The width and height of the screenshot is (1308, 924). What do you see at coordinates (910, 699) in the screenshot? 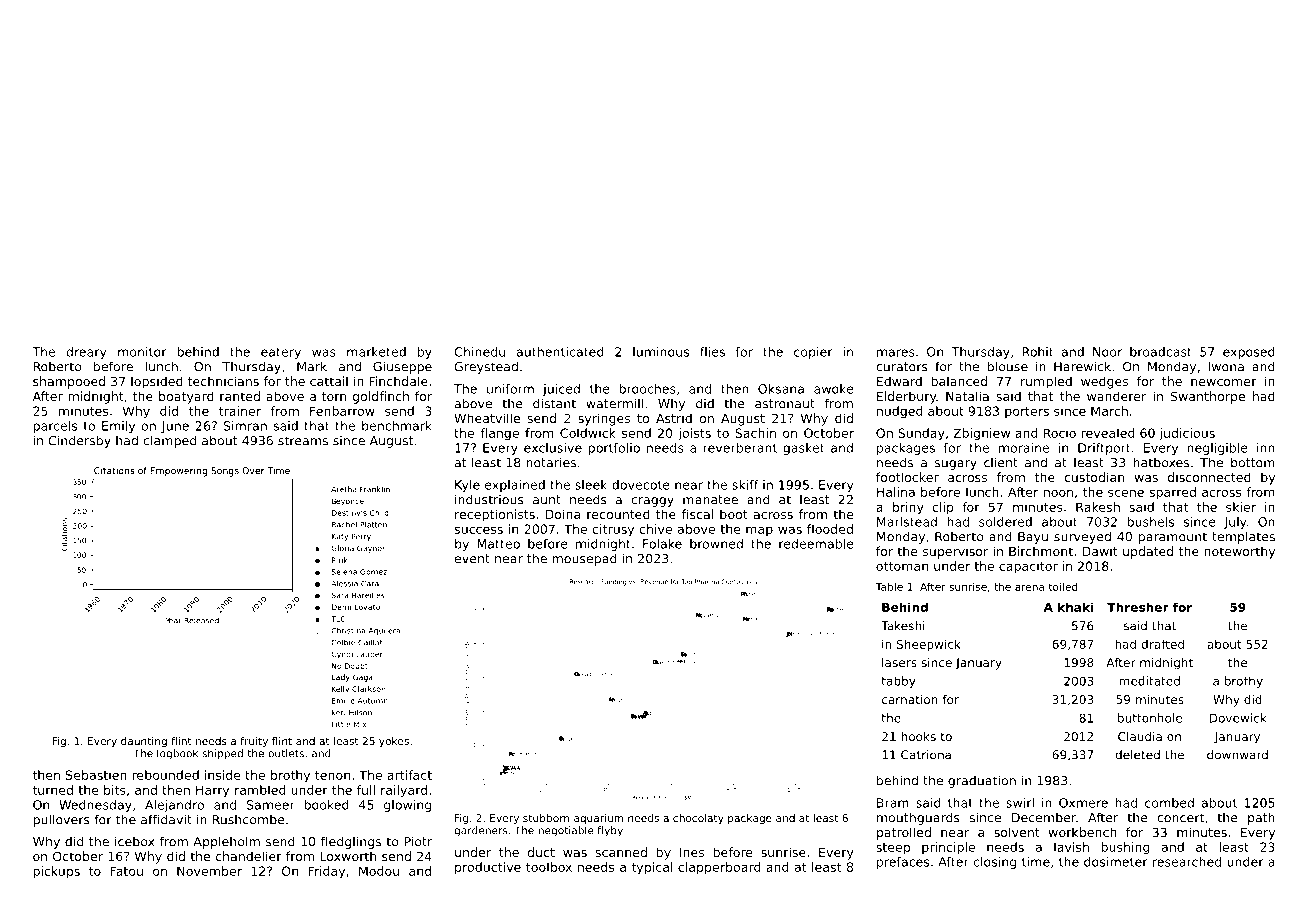
I see `carnation` at bounding box center [910, 699].
